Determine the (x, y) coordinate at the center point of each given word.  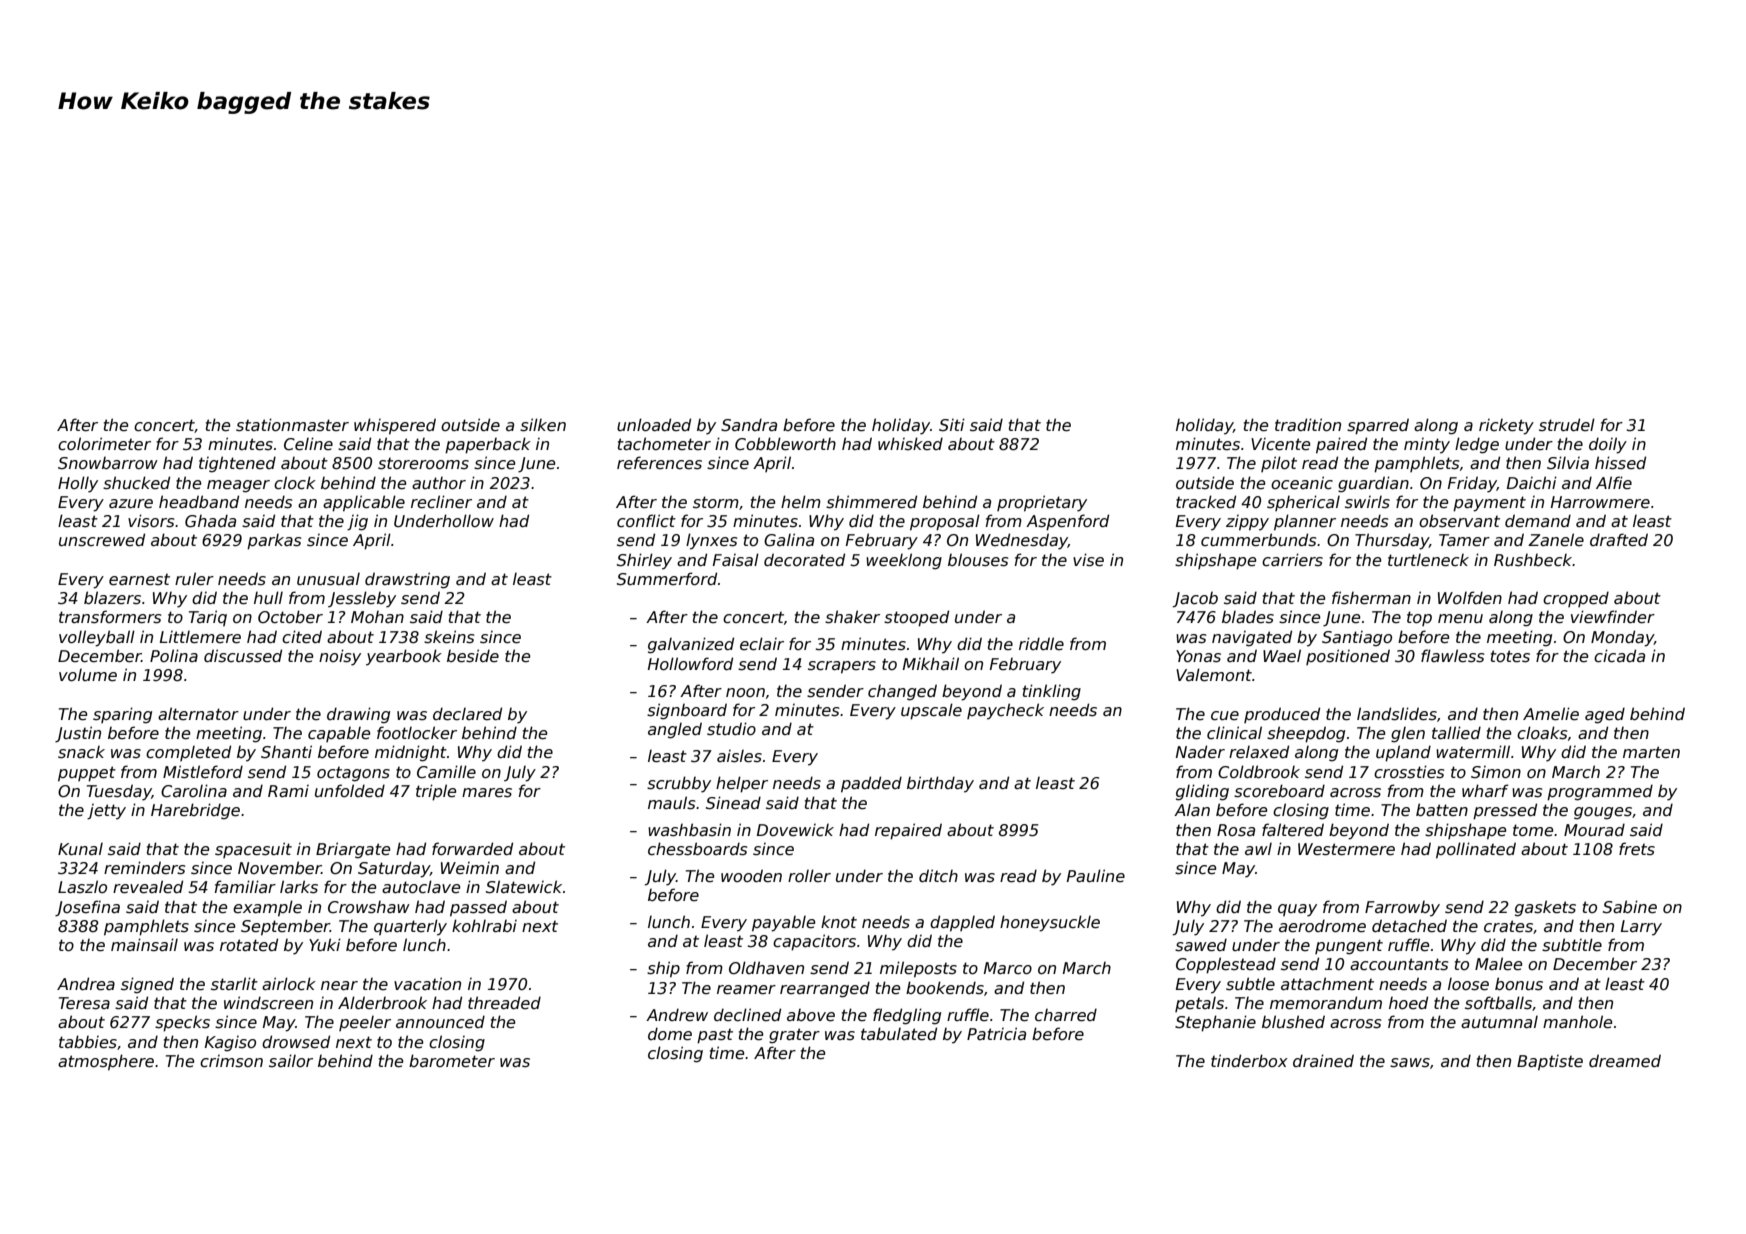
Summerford (667, 579)
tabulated (899, 1034)
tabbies (88, 1042)
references (659, 463)
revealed (148, 887)
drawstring (407, 580)
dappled (962, 923)
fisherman (1371, 598)
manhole (1578, 1022)
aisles (739, 756)
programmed (1600, 792)
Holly (78, 484)
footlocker (417, 733)
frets (1637, 849)
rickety (1506, 427)
